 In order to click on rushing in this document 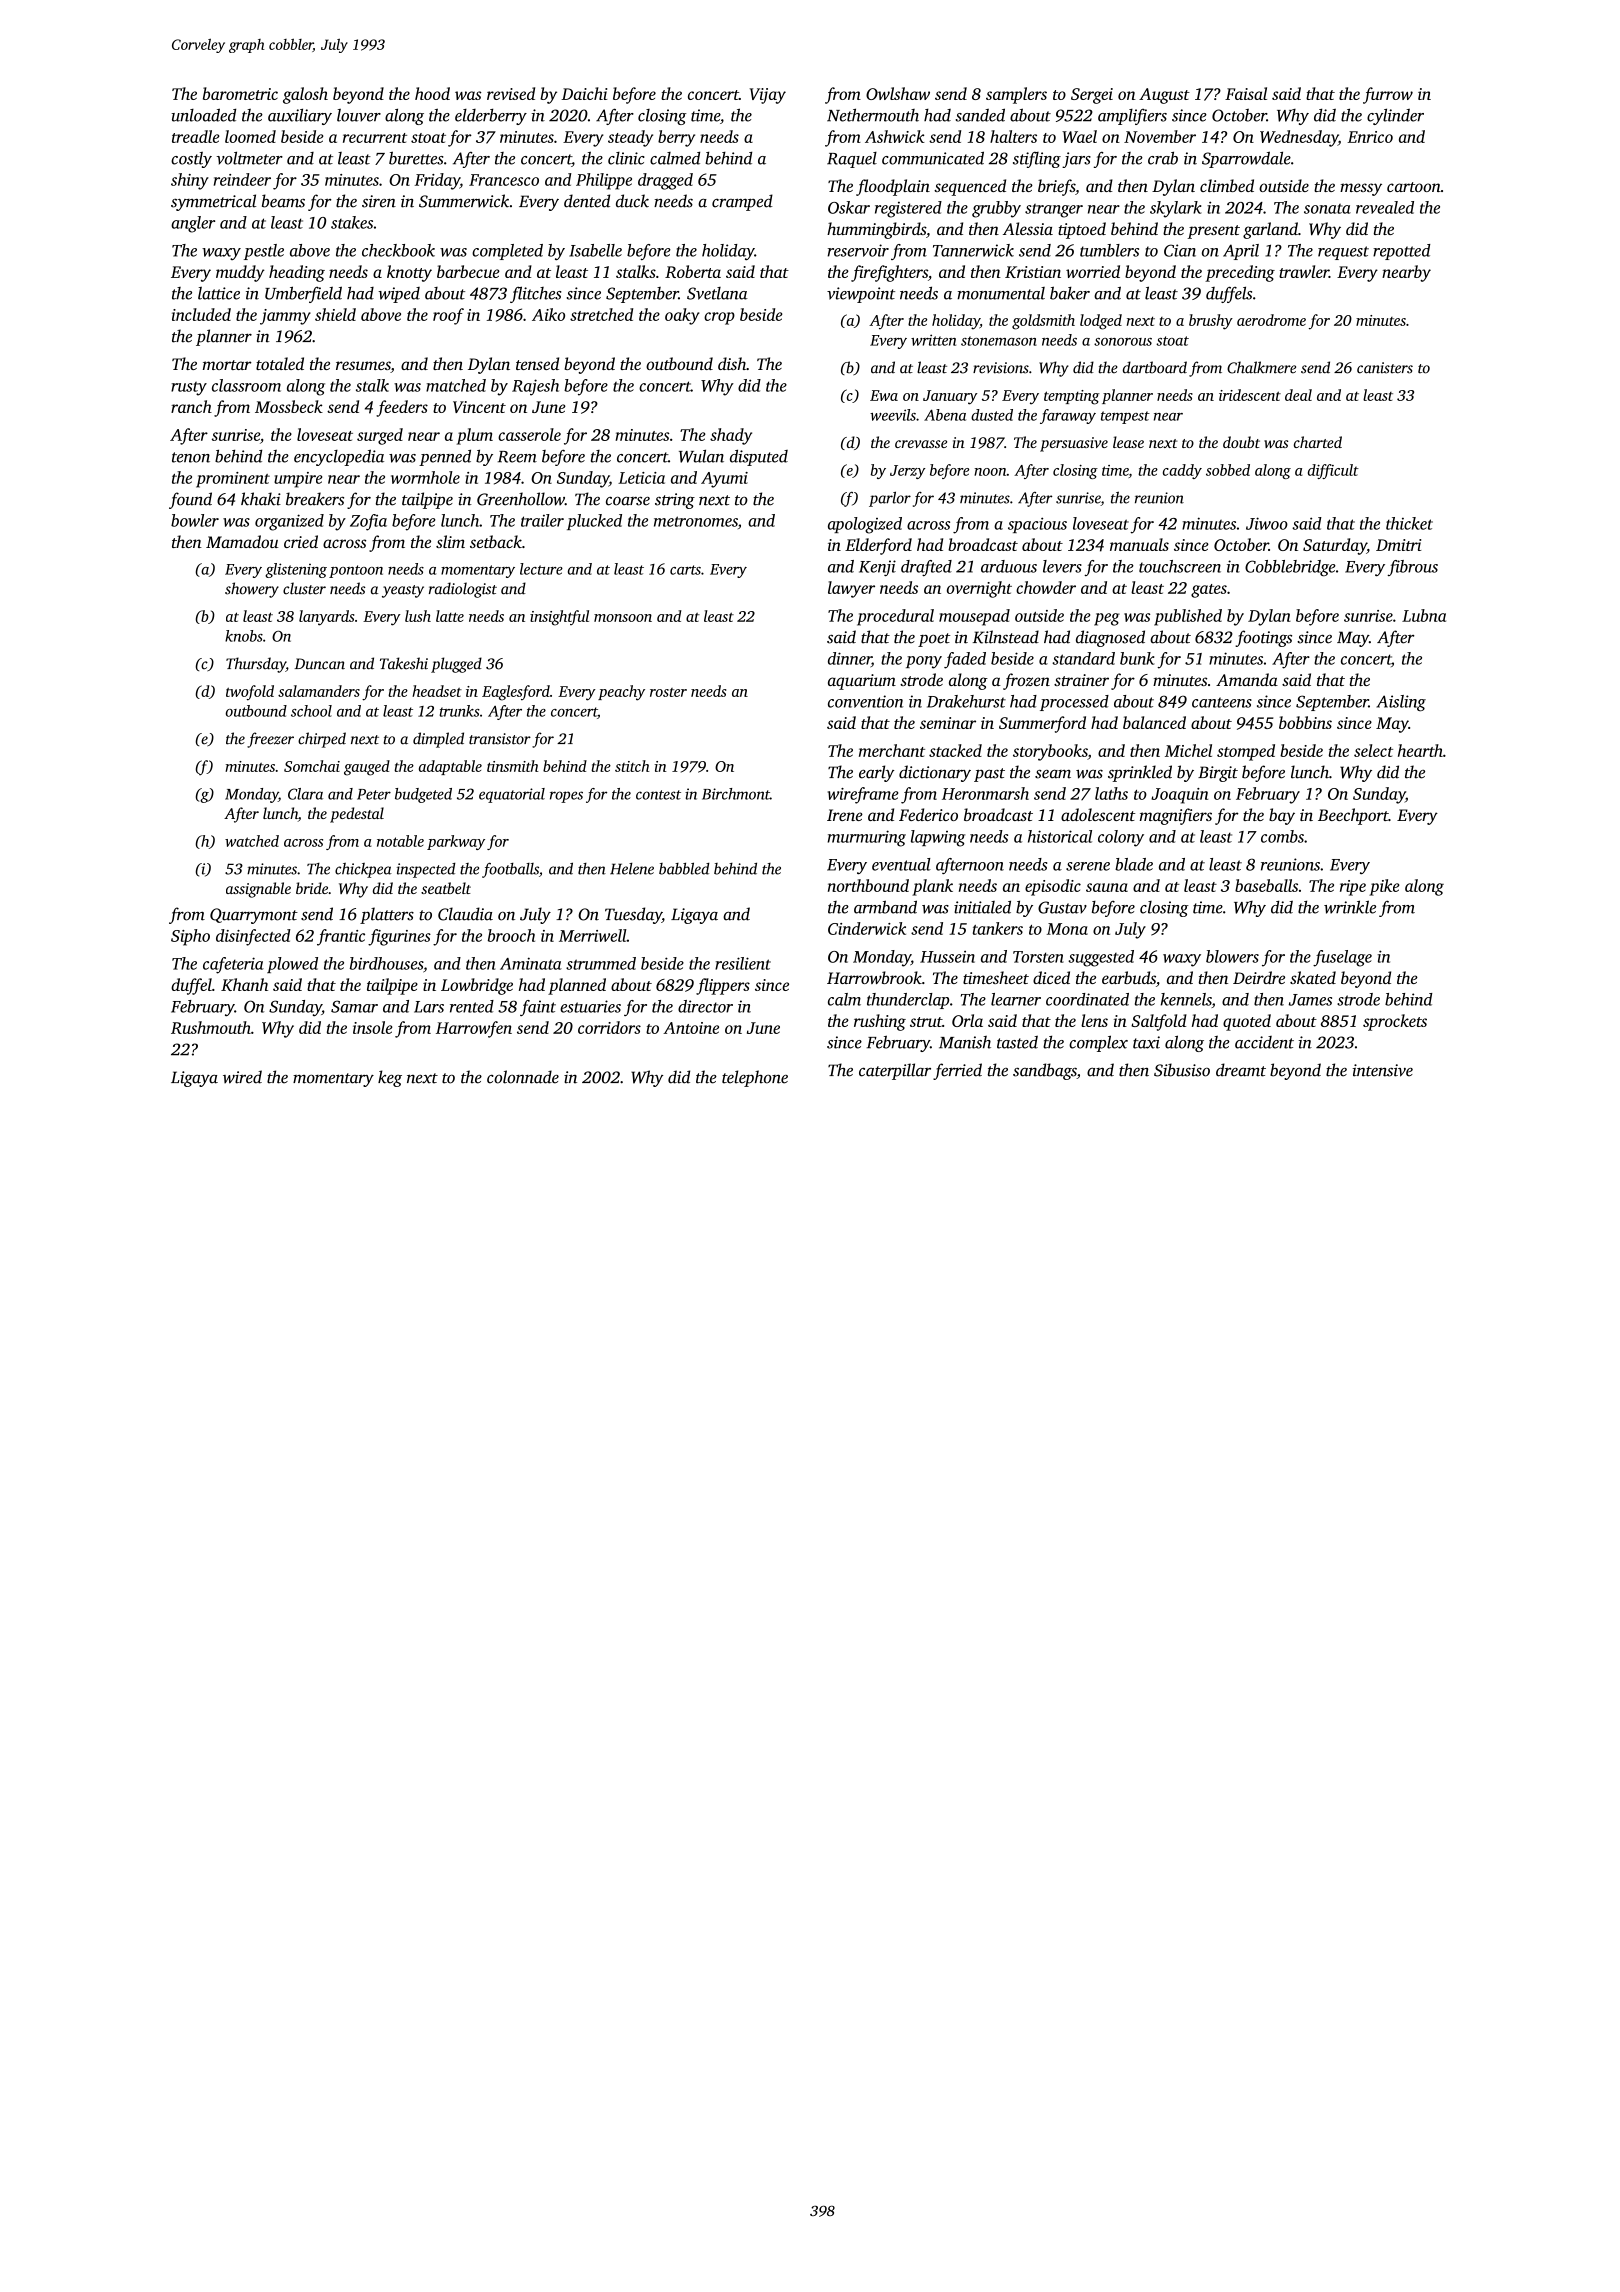, I will do `click(880, 1022)`.
